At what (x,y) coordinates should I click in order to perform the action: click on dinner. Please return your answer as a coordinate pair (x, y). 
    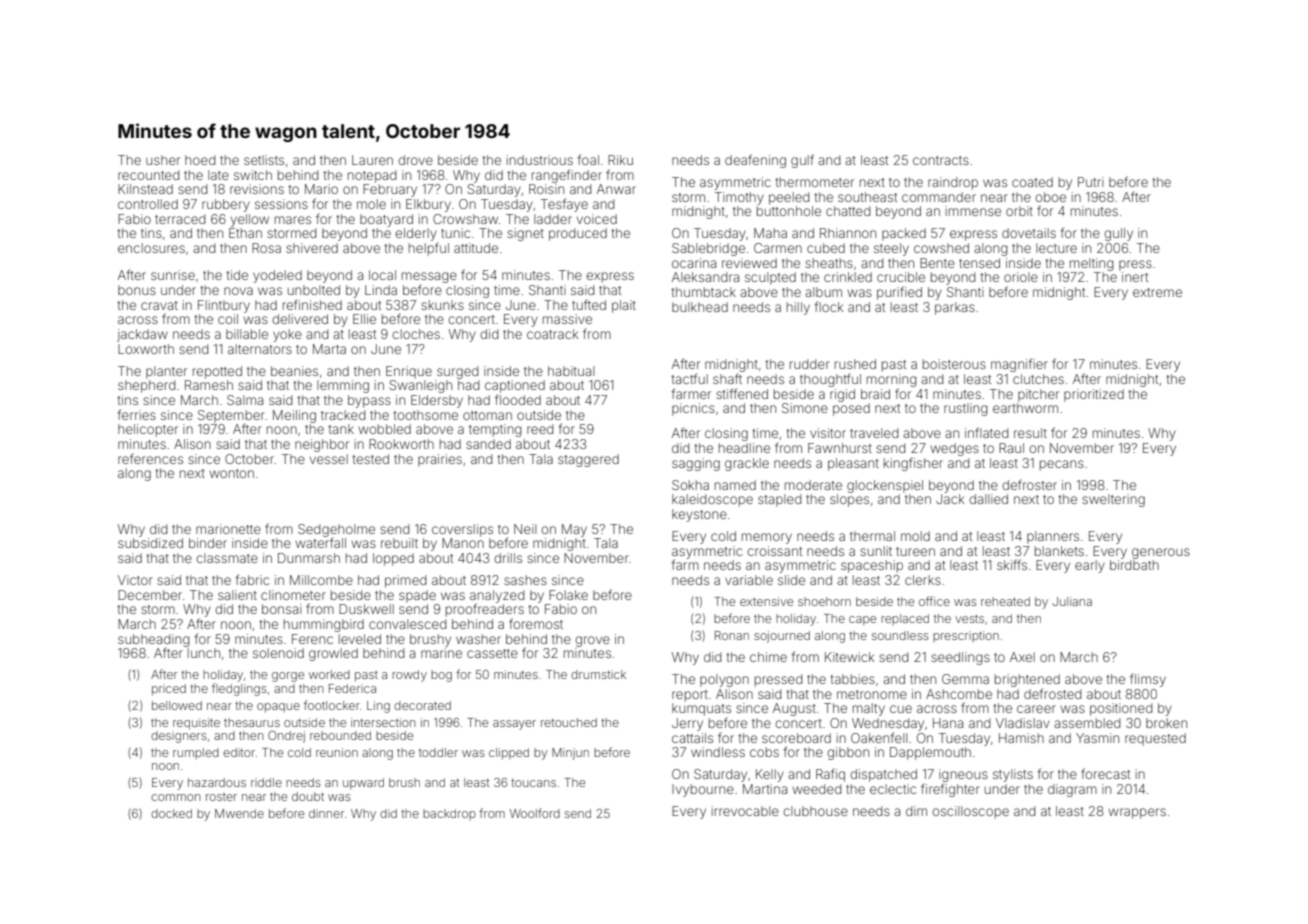
    Looking at the image, I should click on (326, 813).
